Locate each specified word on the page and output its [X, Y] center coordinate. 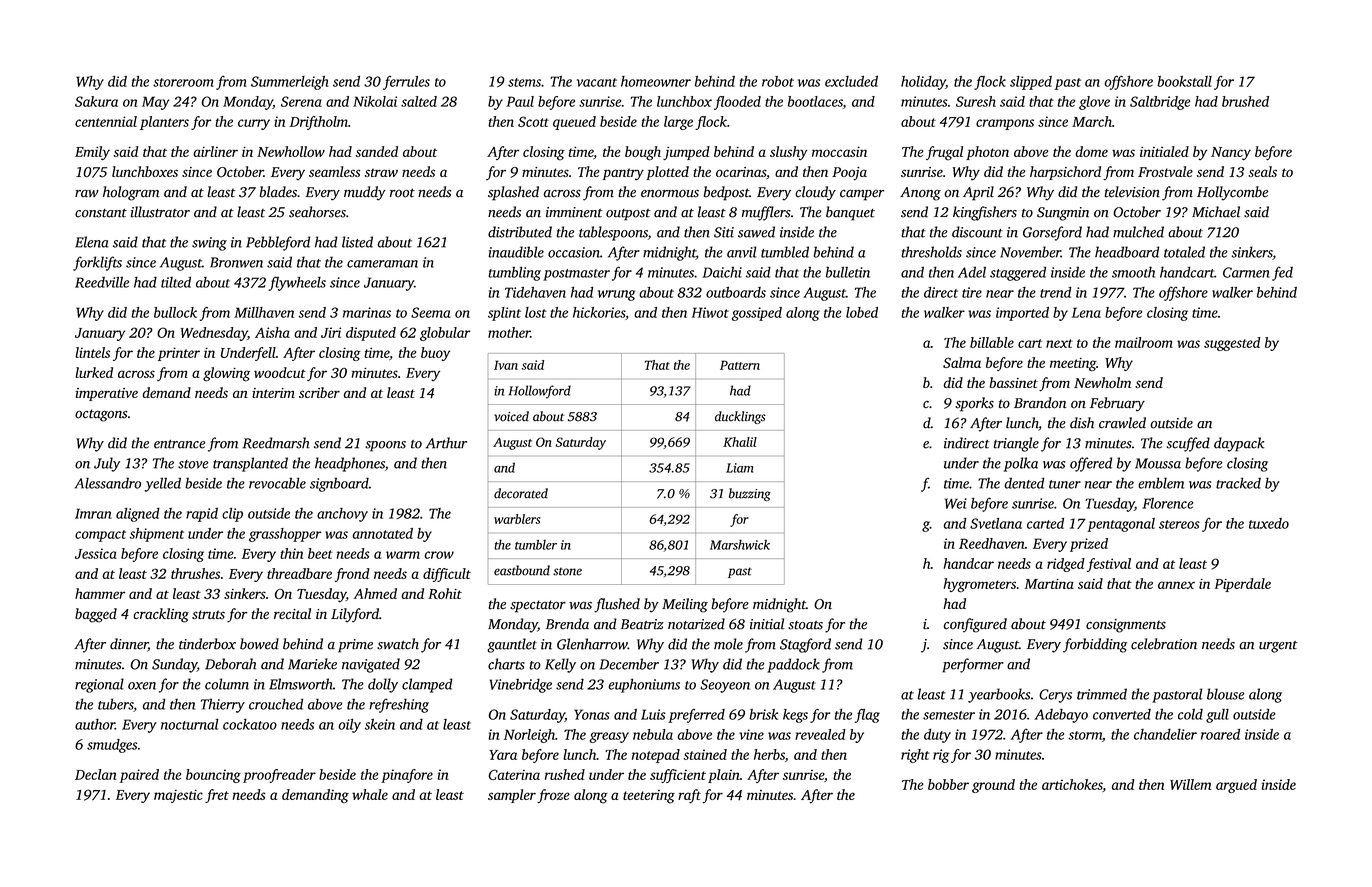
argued [1236, 786]
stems [524, 82]
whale [370, 794]
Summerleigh [290, 83]
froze [553, 796]
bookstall [1184, 81]
